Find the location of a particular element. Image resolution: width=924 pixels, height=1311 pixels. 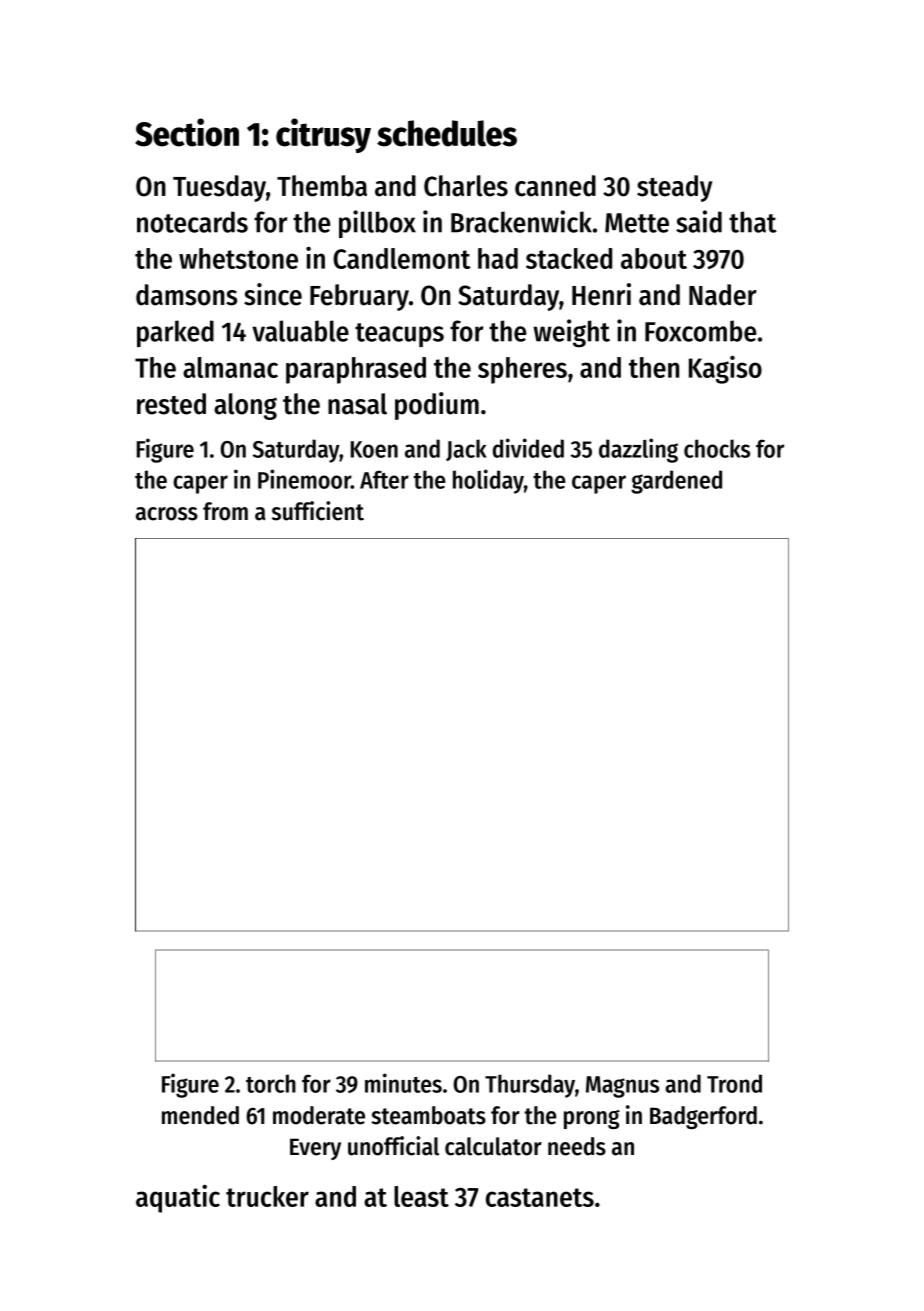

chocks is located at coordinates (717, 448).
